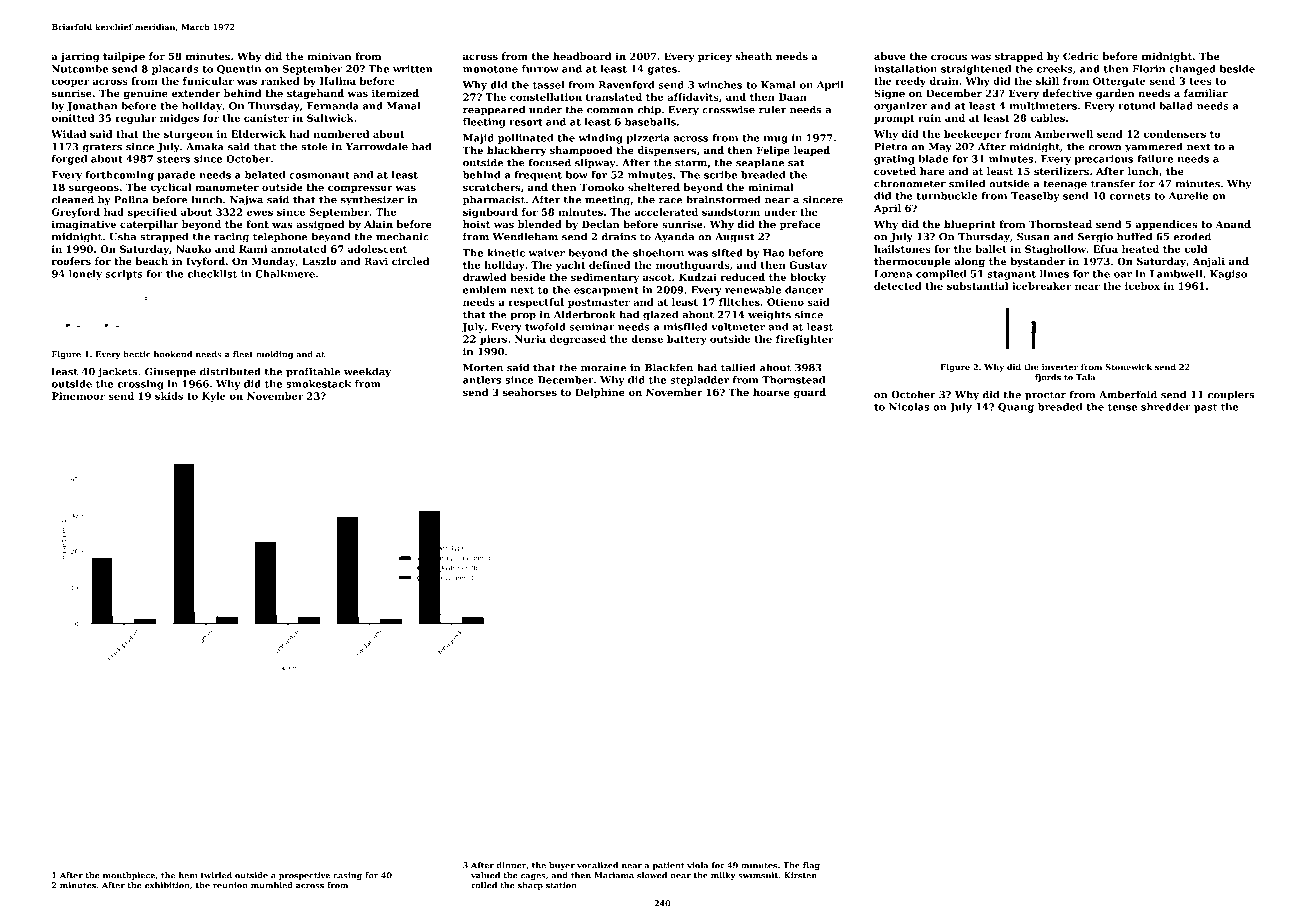 This screenshot has height=924, width=1308. Describe the element at coordinates (800, 875) in the screenshot. I see `Kirsten` at that location.
